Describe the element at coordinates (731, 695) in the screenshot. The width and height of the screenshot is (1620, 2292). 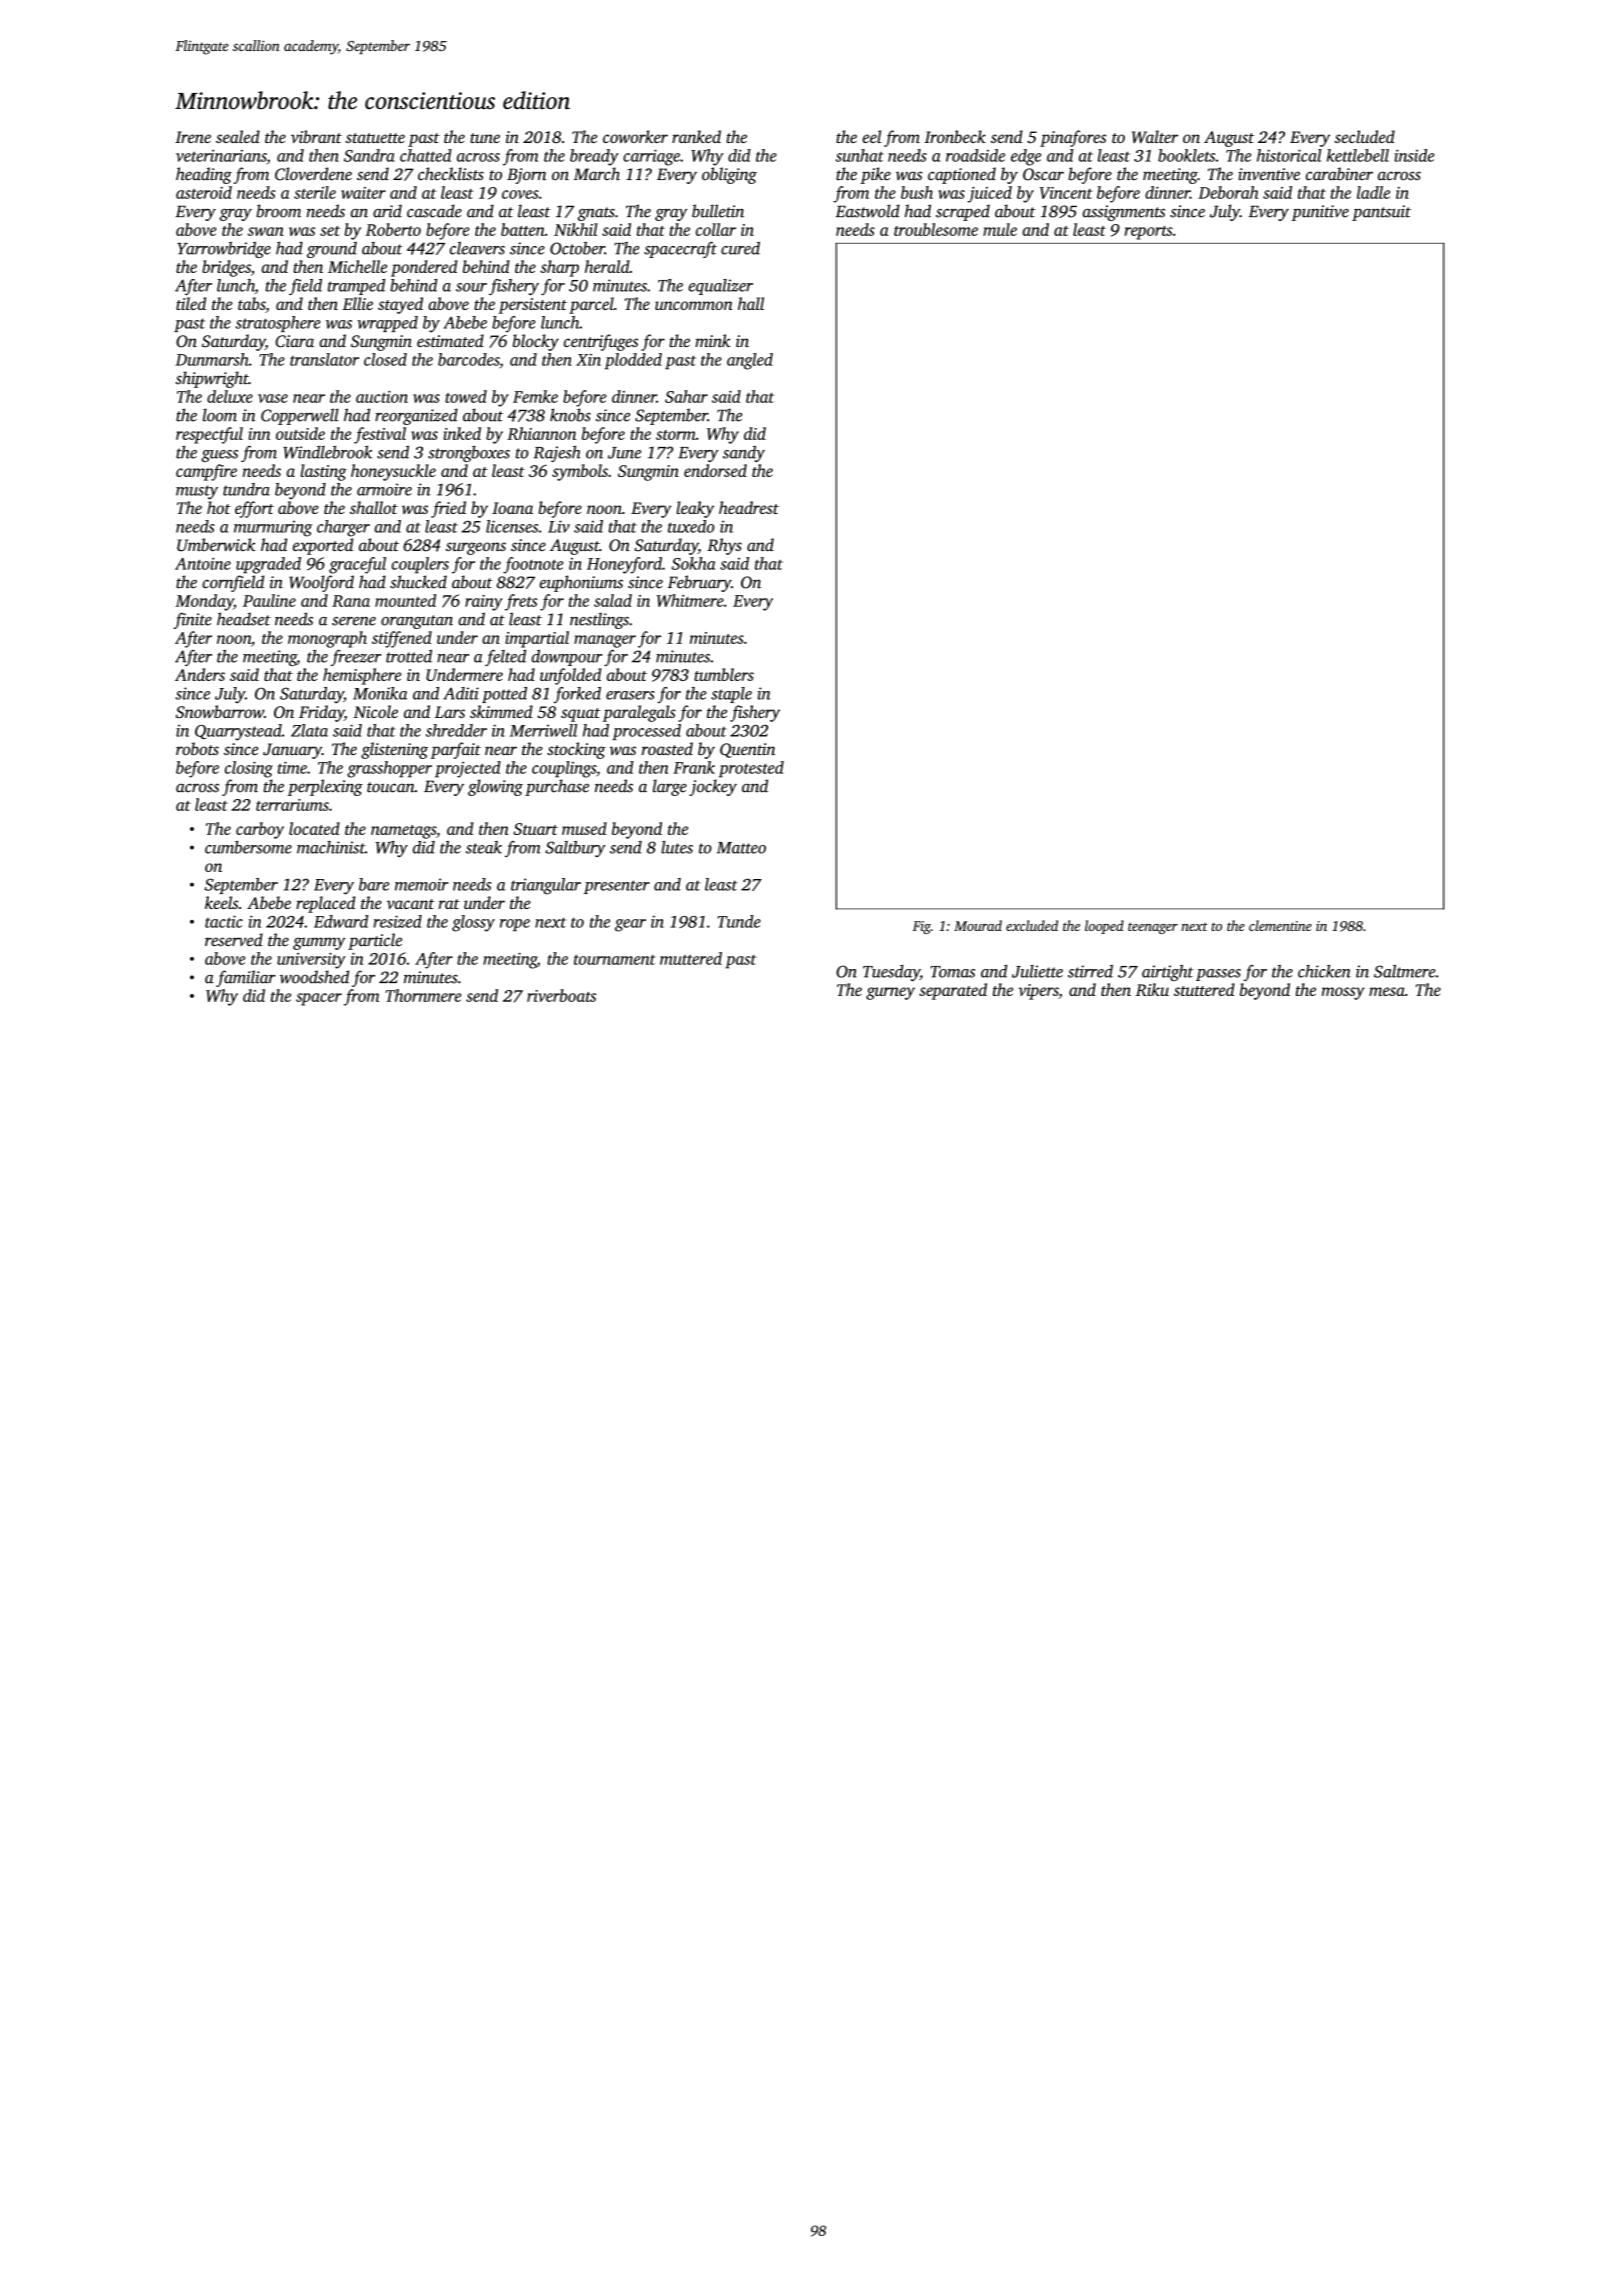
I see `staple` at that location.
